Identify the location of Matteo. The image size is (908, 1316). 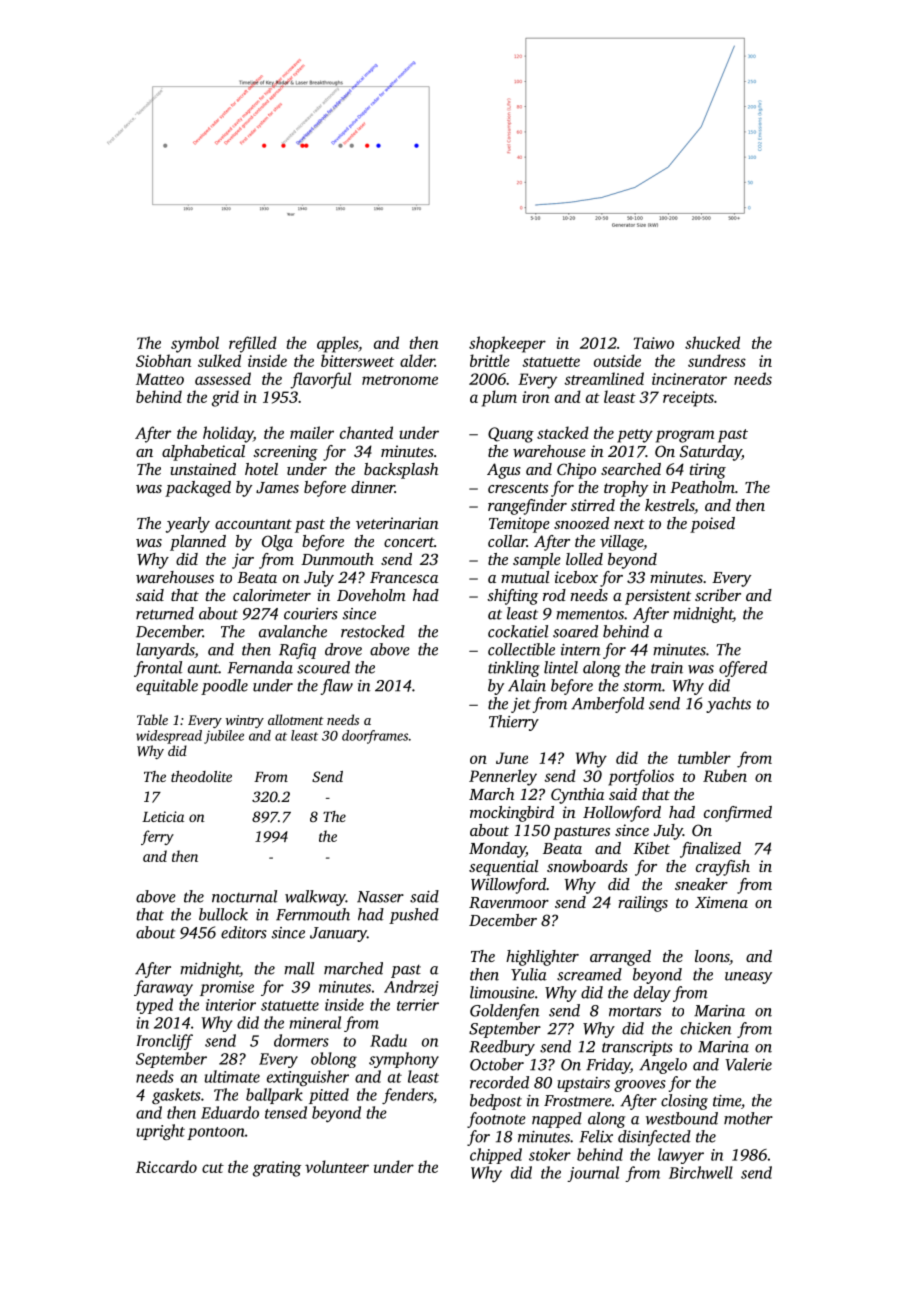
(160, 379).
